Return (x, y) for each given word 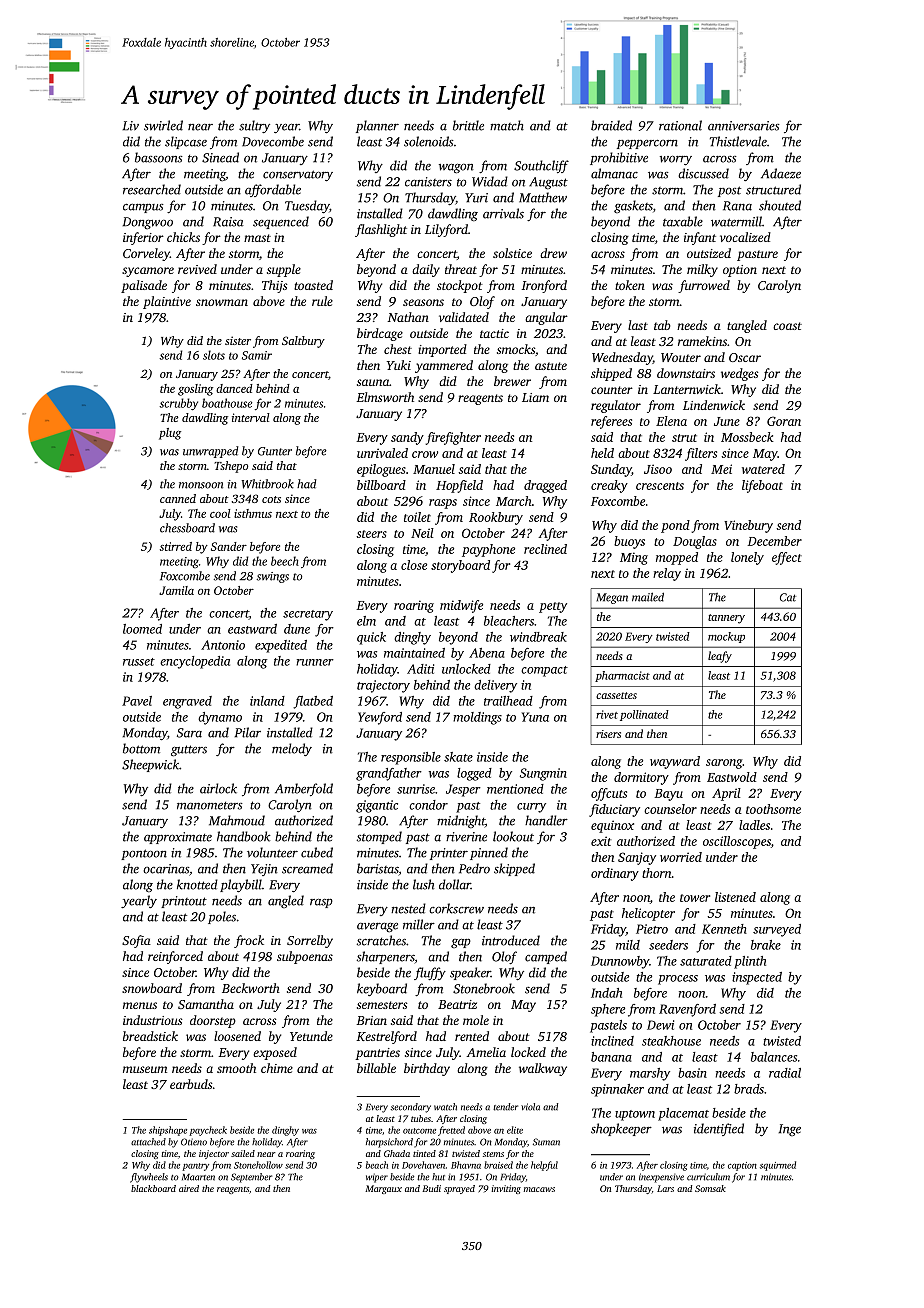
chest (398, 349)
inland (267, 701)
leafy (720, 657)
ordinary (615, 874)
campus (143, 208)
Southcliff (541, 166)
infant (700, 238)
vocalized (745, 237)
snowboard (152, 988)
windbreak (538, 637)
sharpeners (386, 957)
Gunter (275, 451)
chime (277, 1068)
